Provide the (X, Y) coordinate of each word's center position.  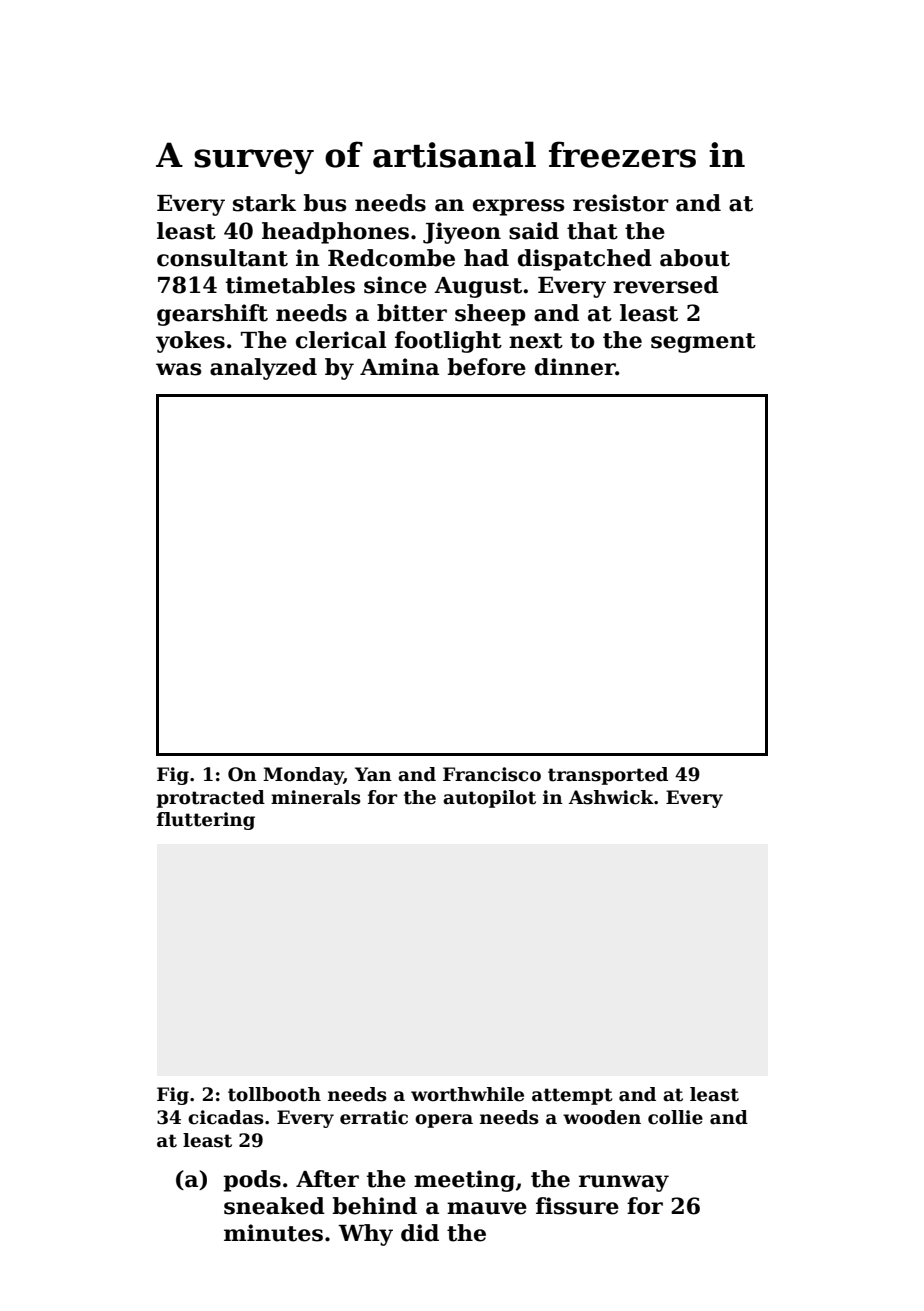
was (178, 369)
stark (264, 203)
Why (365, 1235)
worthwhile (467, 1094)
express (518, 207)
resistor (621, 203)
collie (675, 1117)
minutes (273, 1233)
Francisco (492, 774)
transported (608, 776)
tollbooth (274, 1094)
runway (624, 1183)
